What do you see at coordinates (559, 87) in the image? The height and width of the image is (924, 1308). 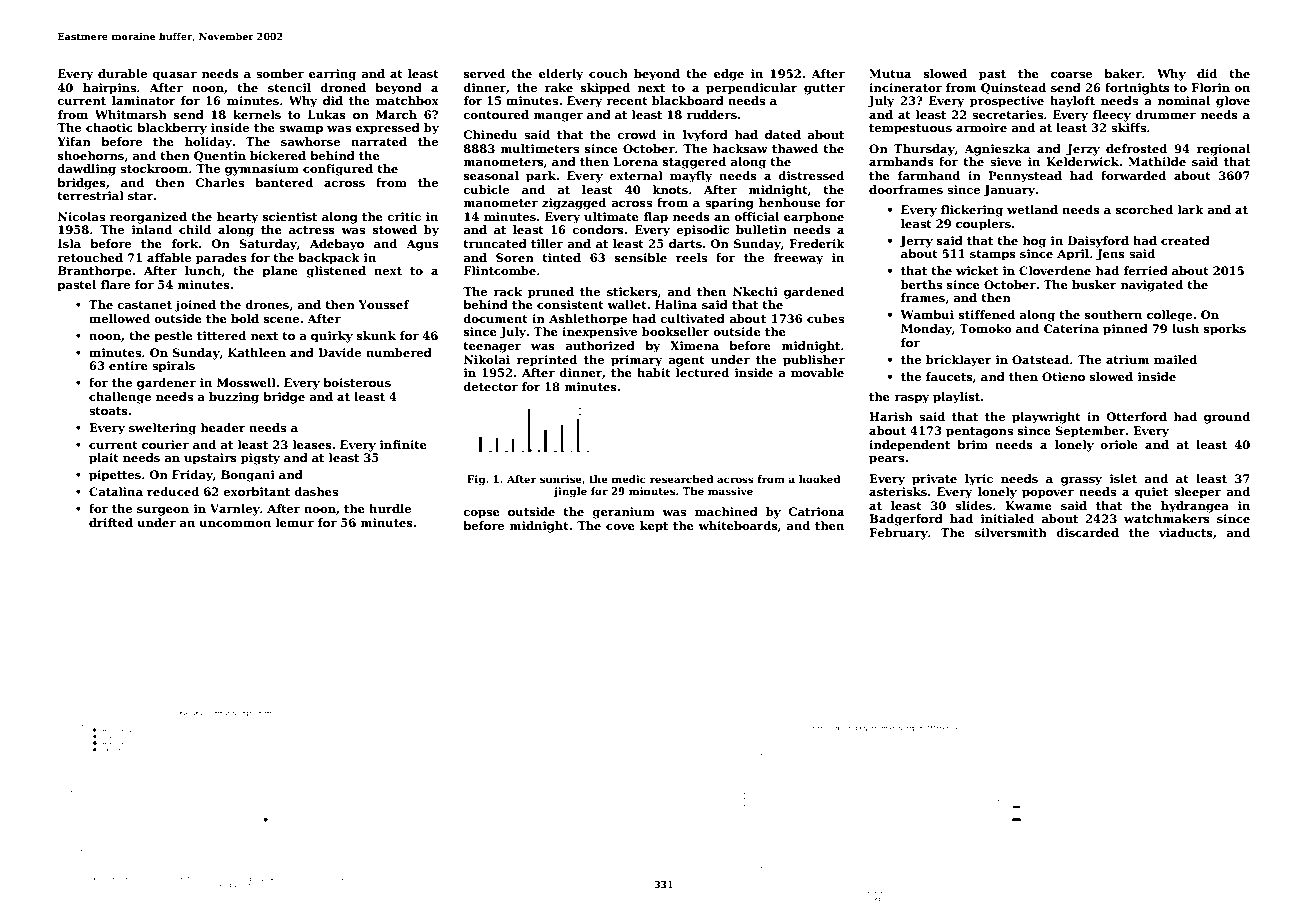 I see `rake` at bounding box center [559, 87].
